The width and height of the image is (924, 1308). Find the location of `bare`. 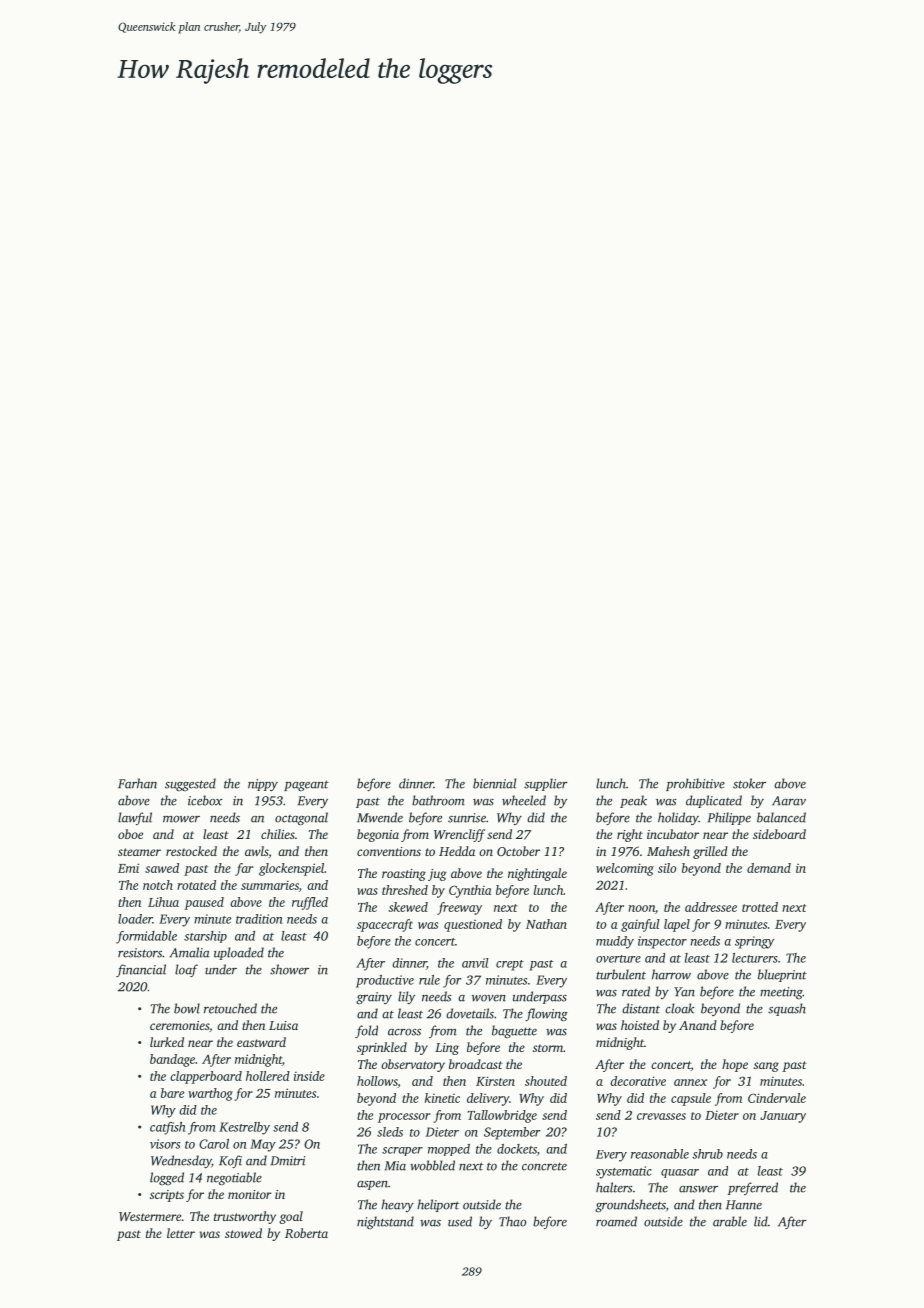

bare is located at coordinates (172, 1093).
